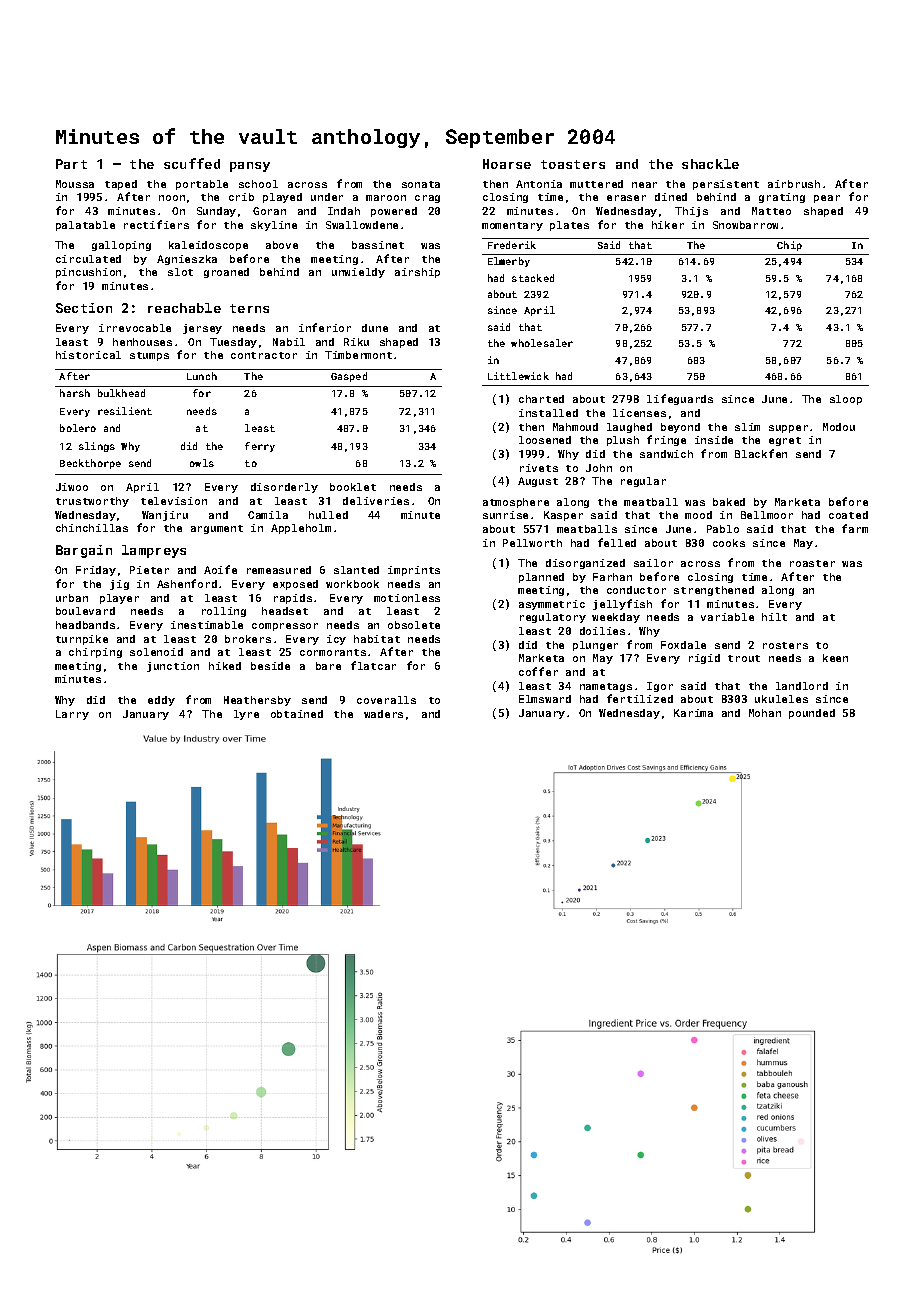  I want to click on pear, so click(827, 199).
